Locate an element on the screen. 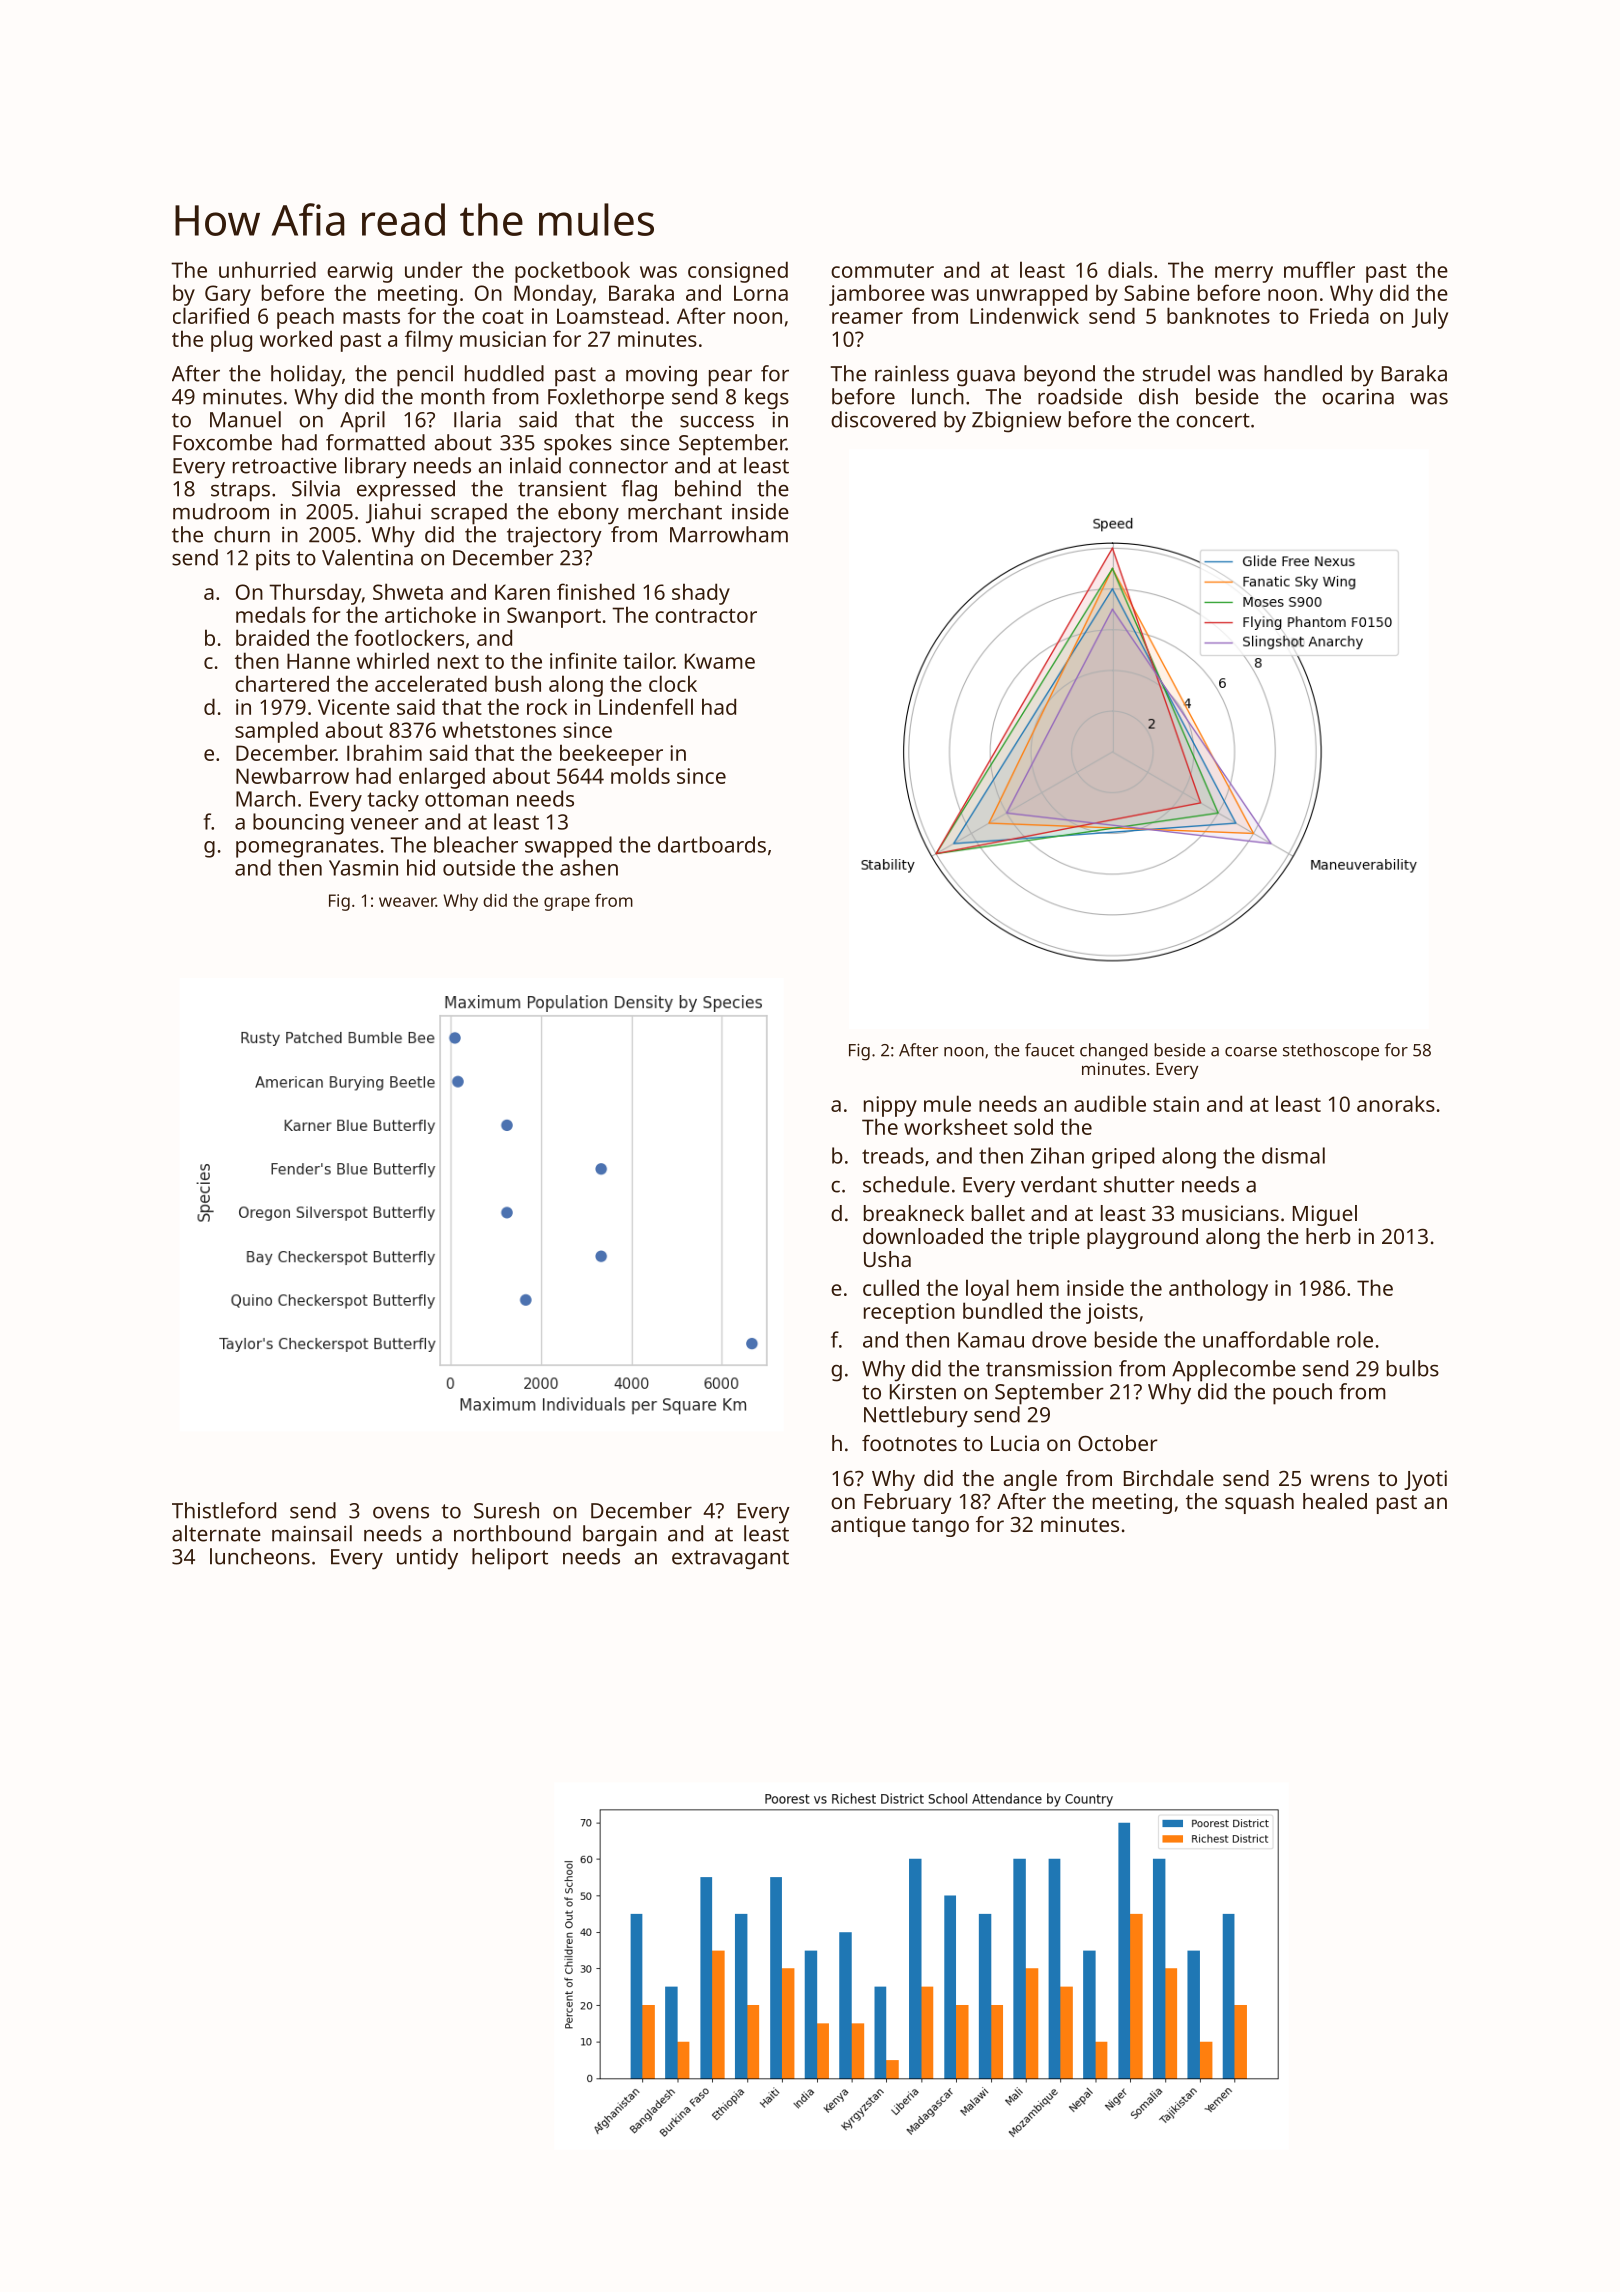 This screenshot has width=1620, height=2292. ashen is located at coordinates (589, 867).
